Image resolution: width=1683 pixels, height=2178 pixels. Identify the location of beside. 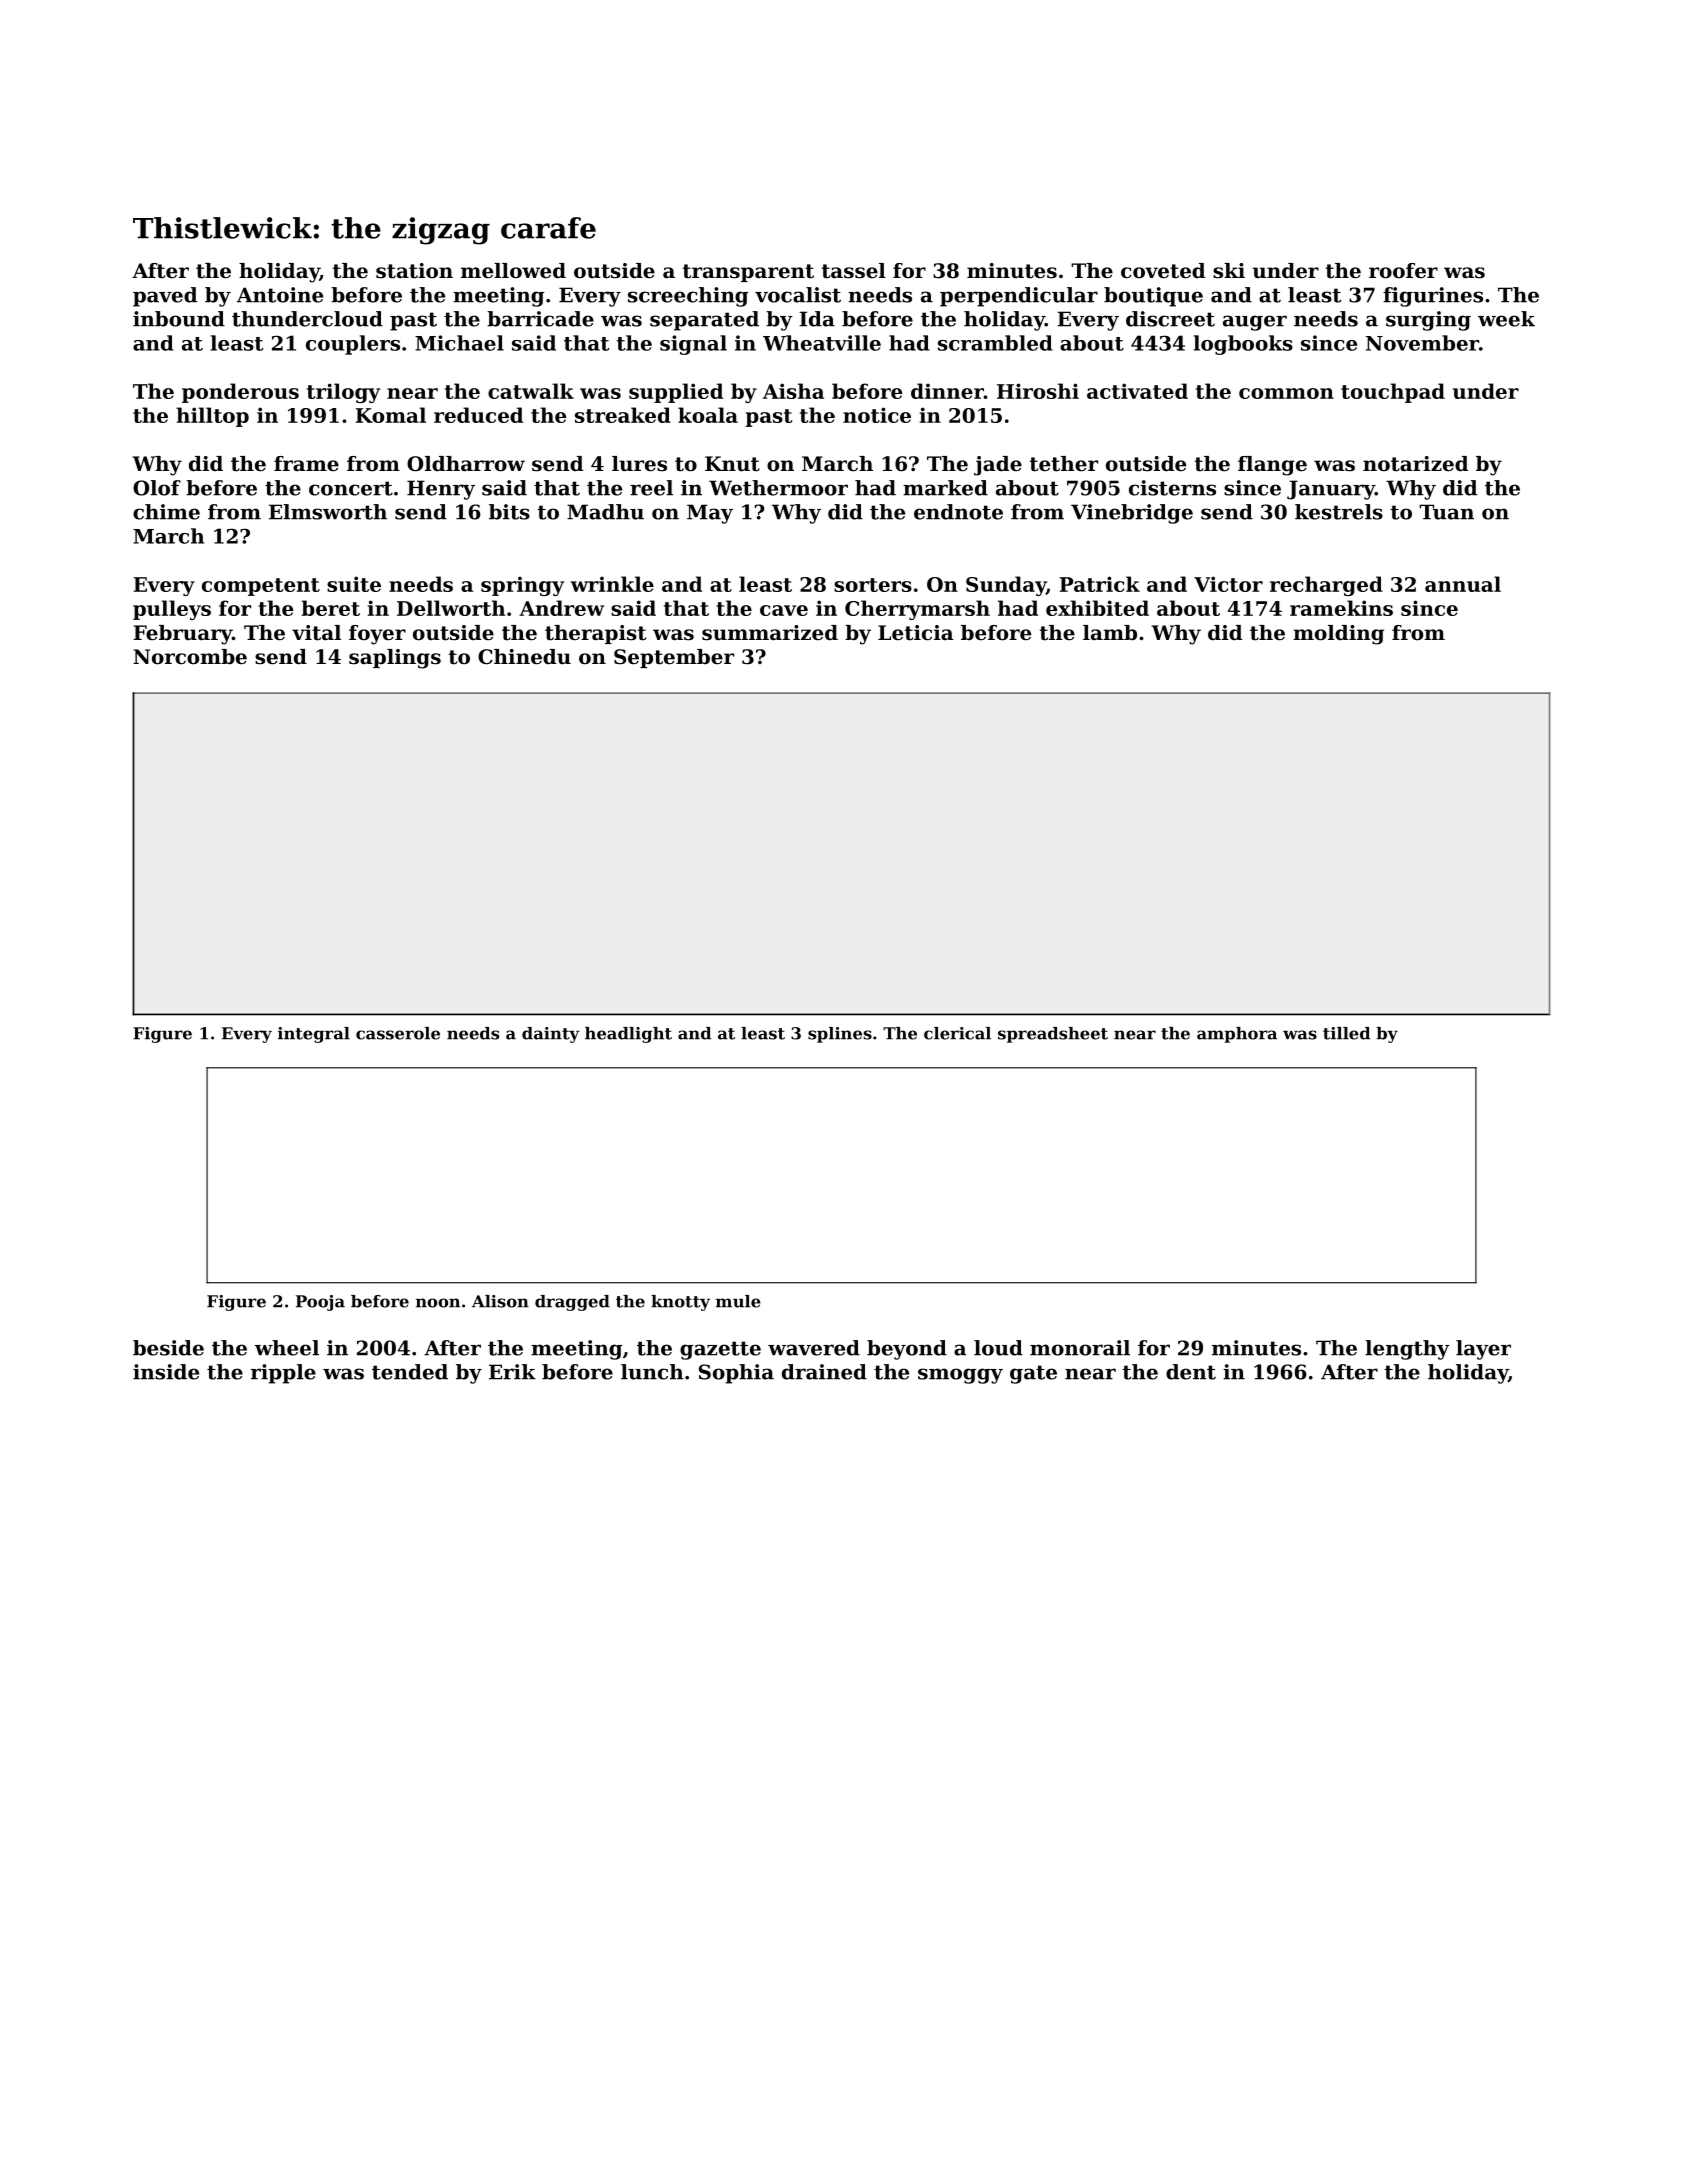
(168, 1348).
